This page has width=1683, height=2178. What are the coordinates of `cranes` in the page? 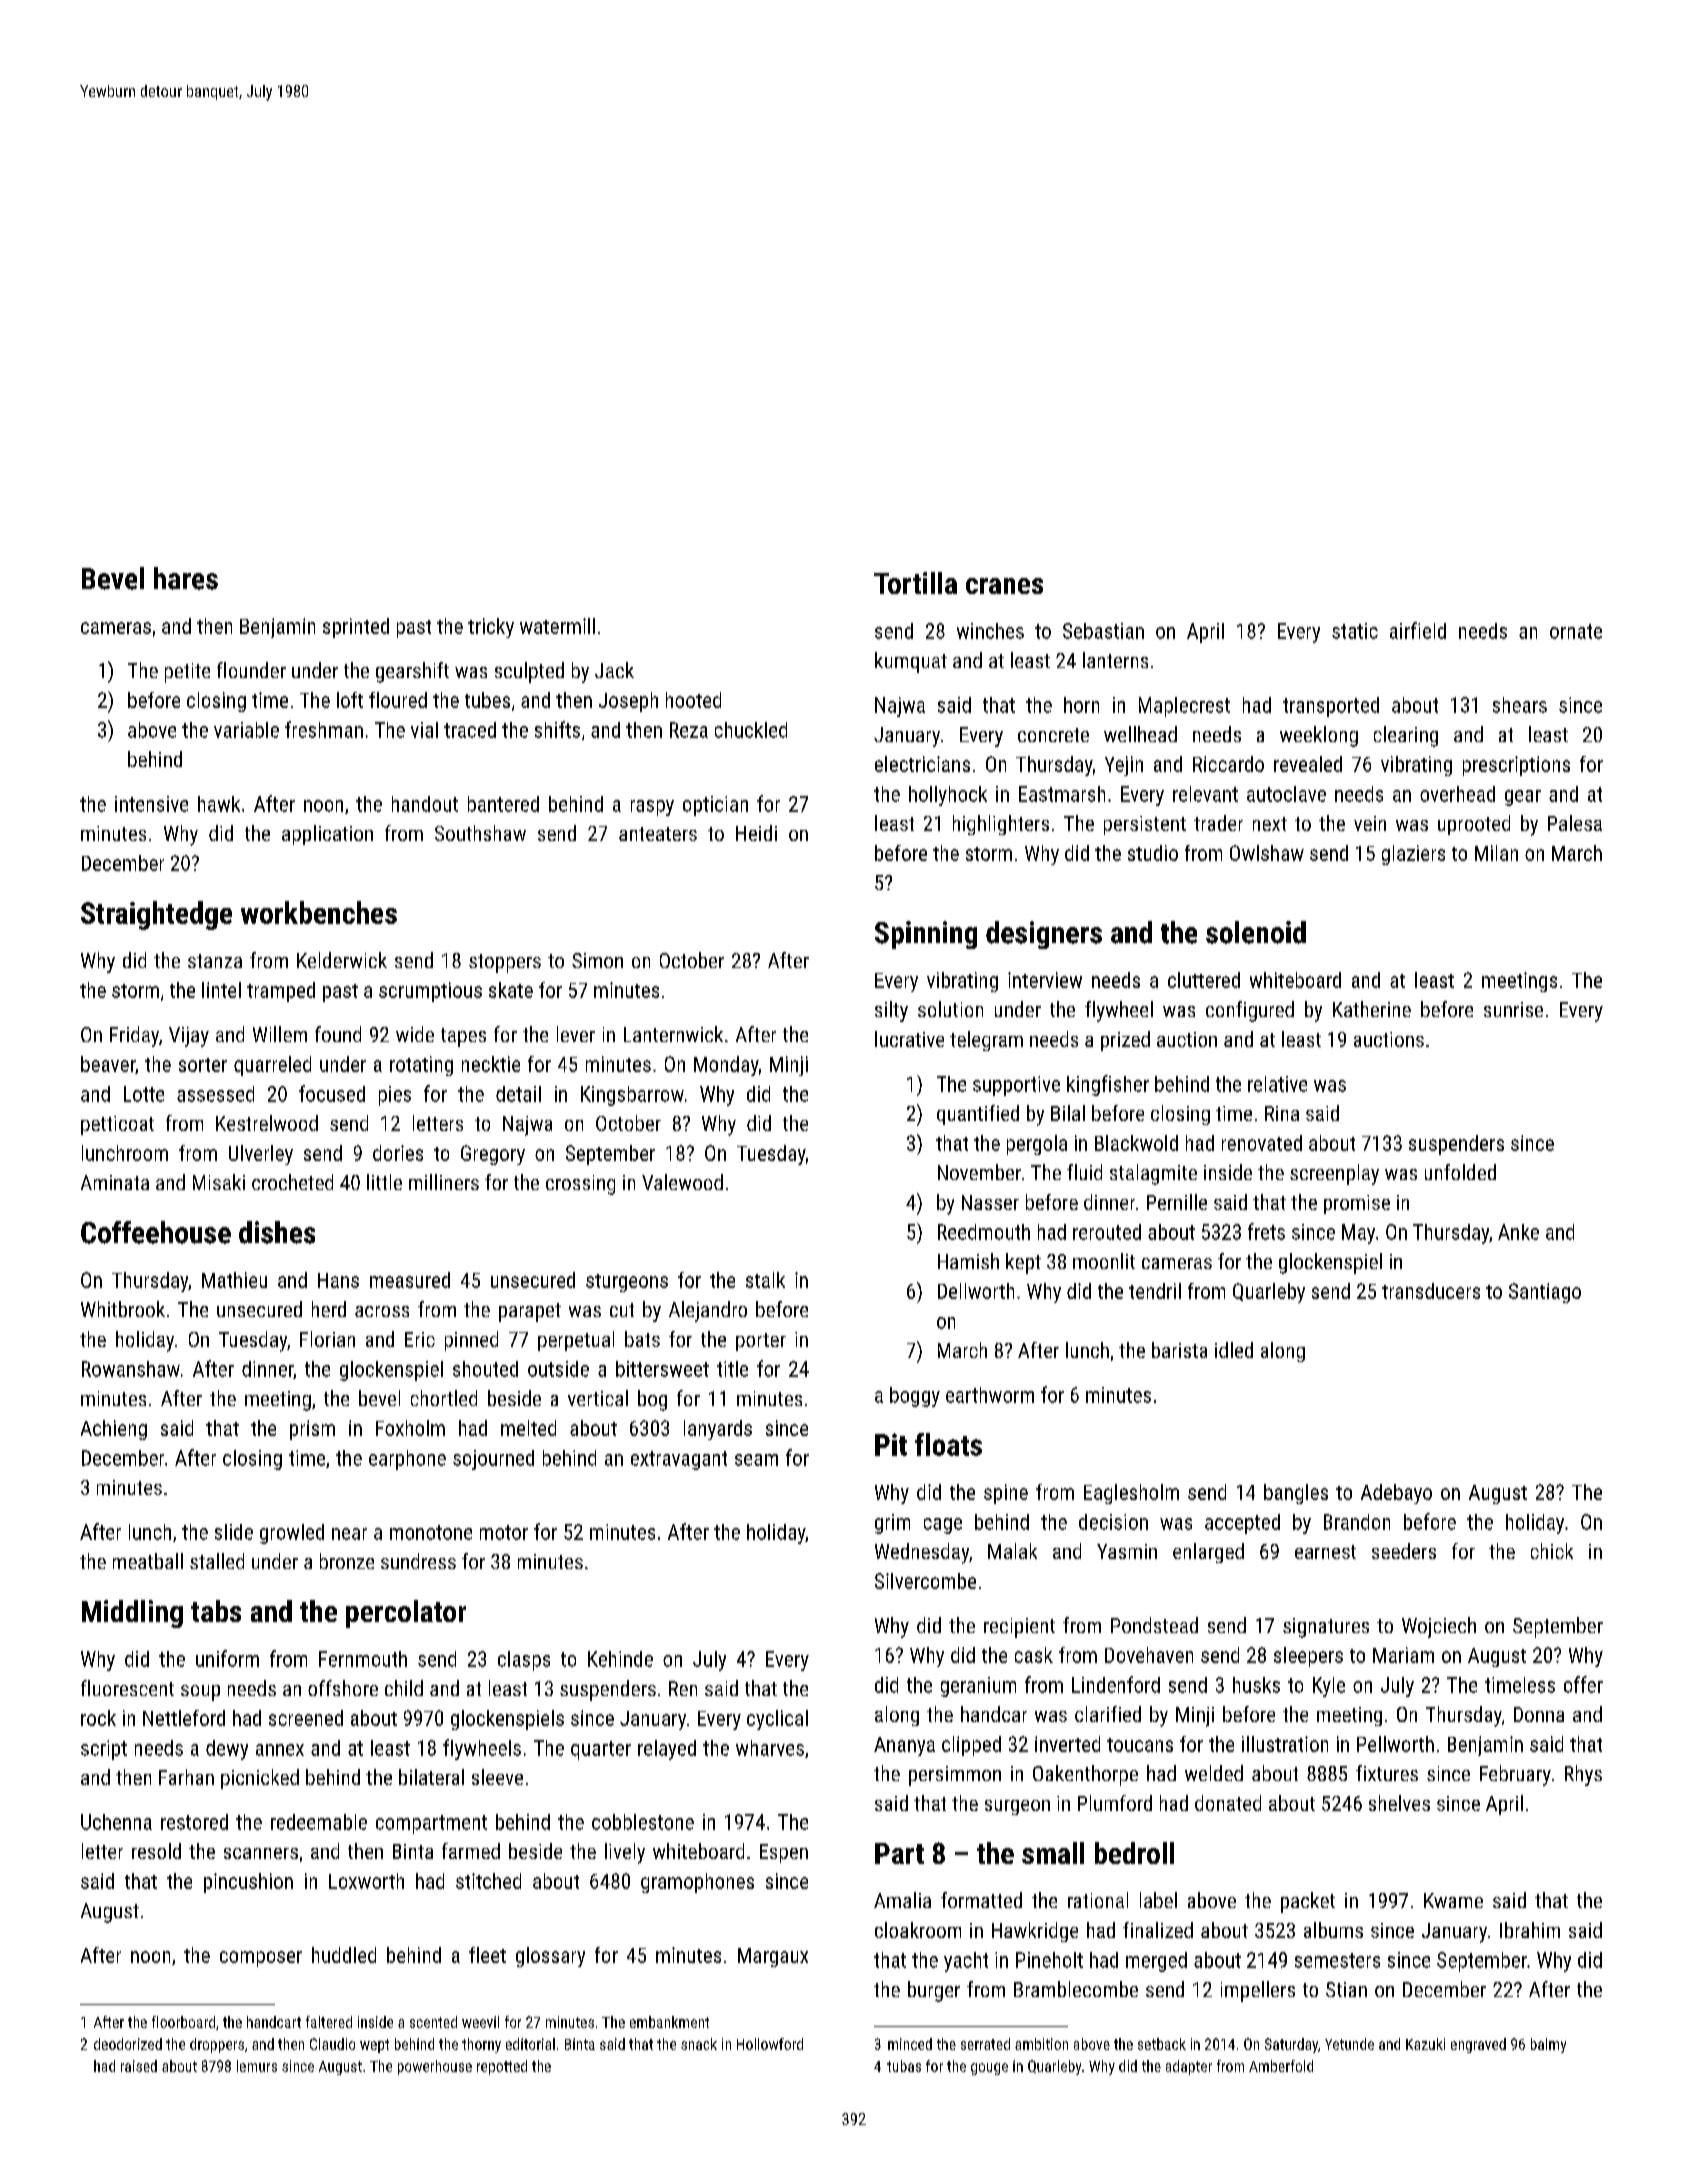 It's located at (1004, 586).
